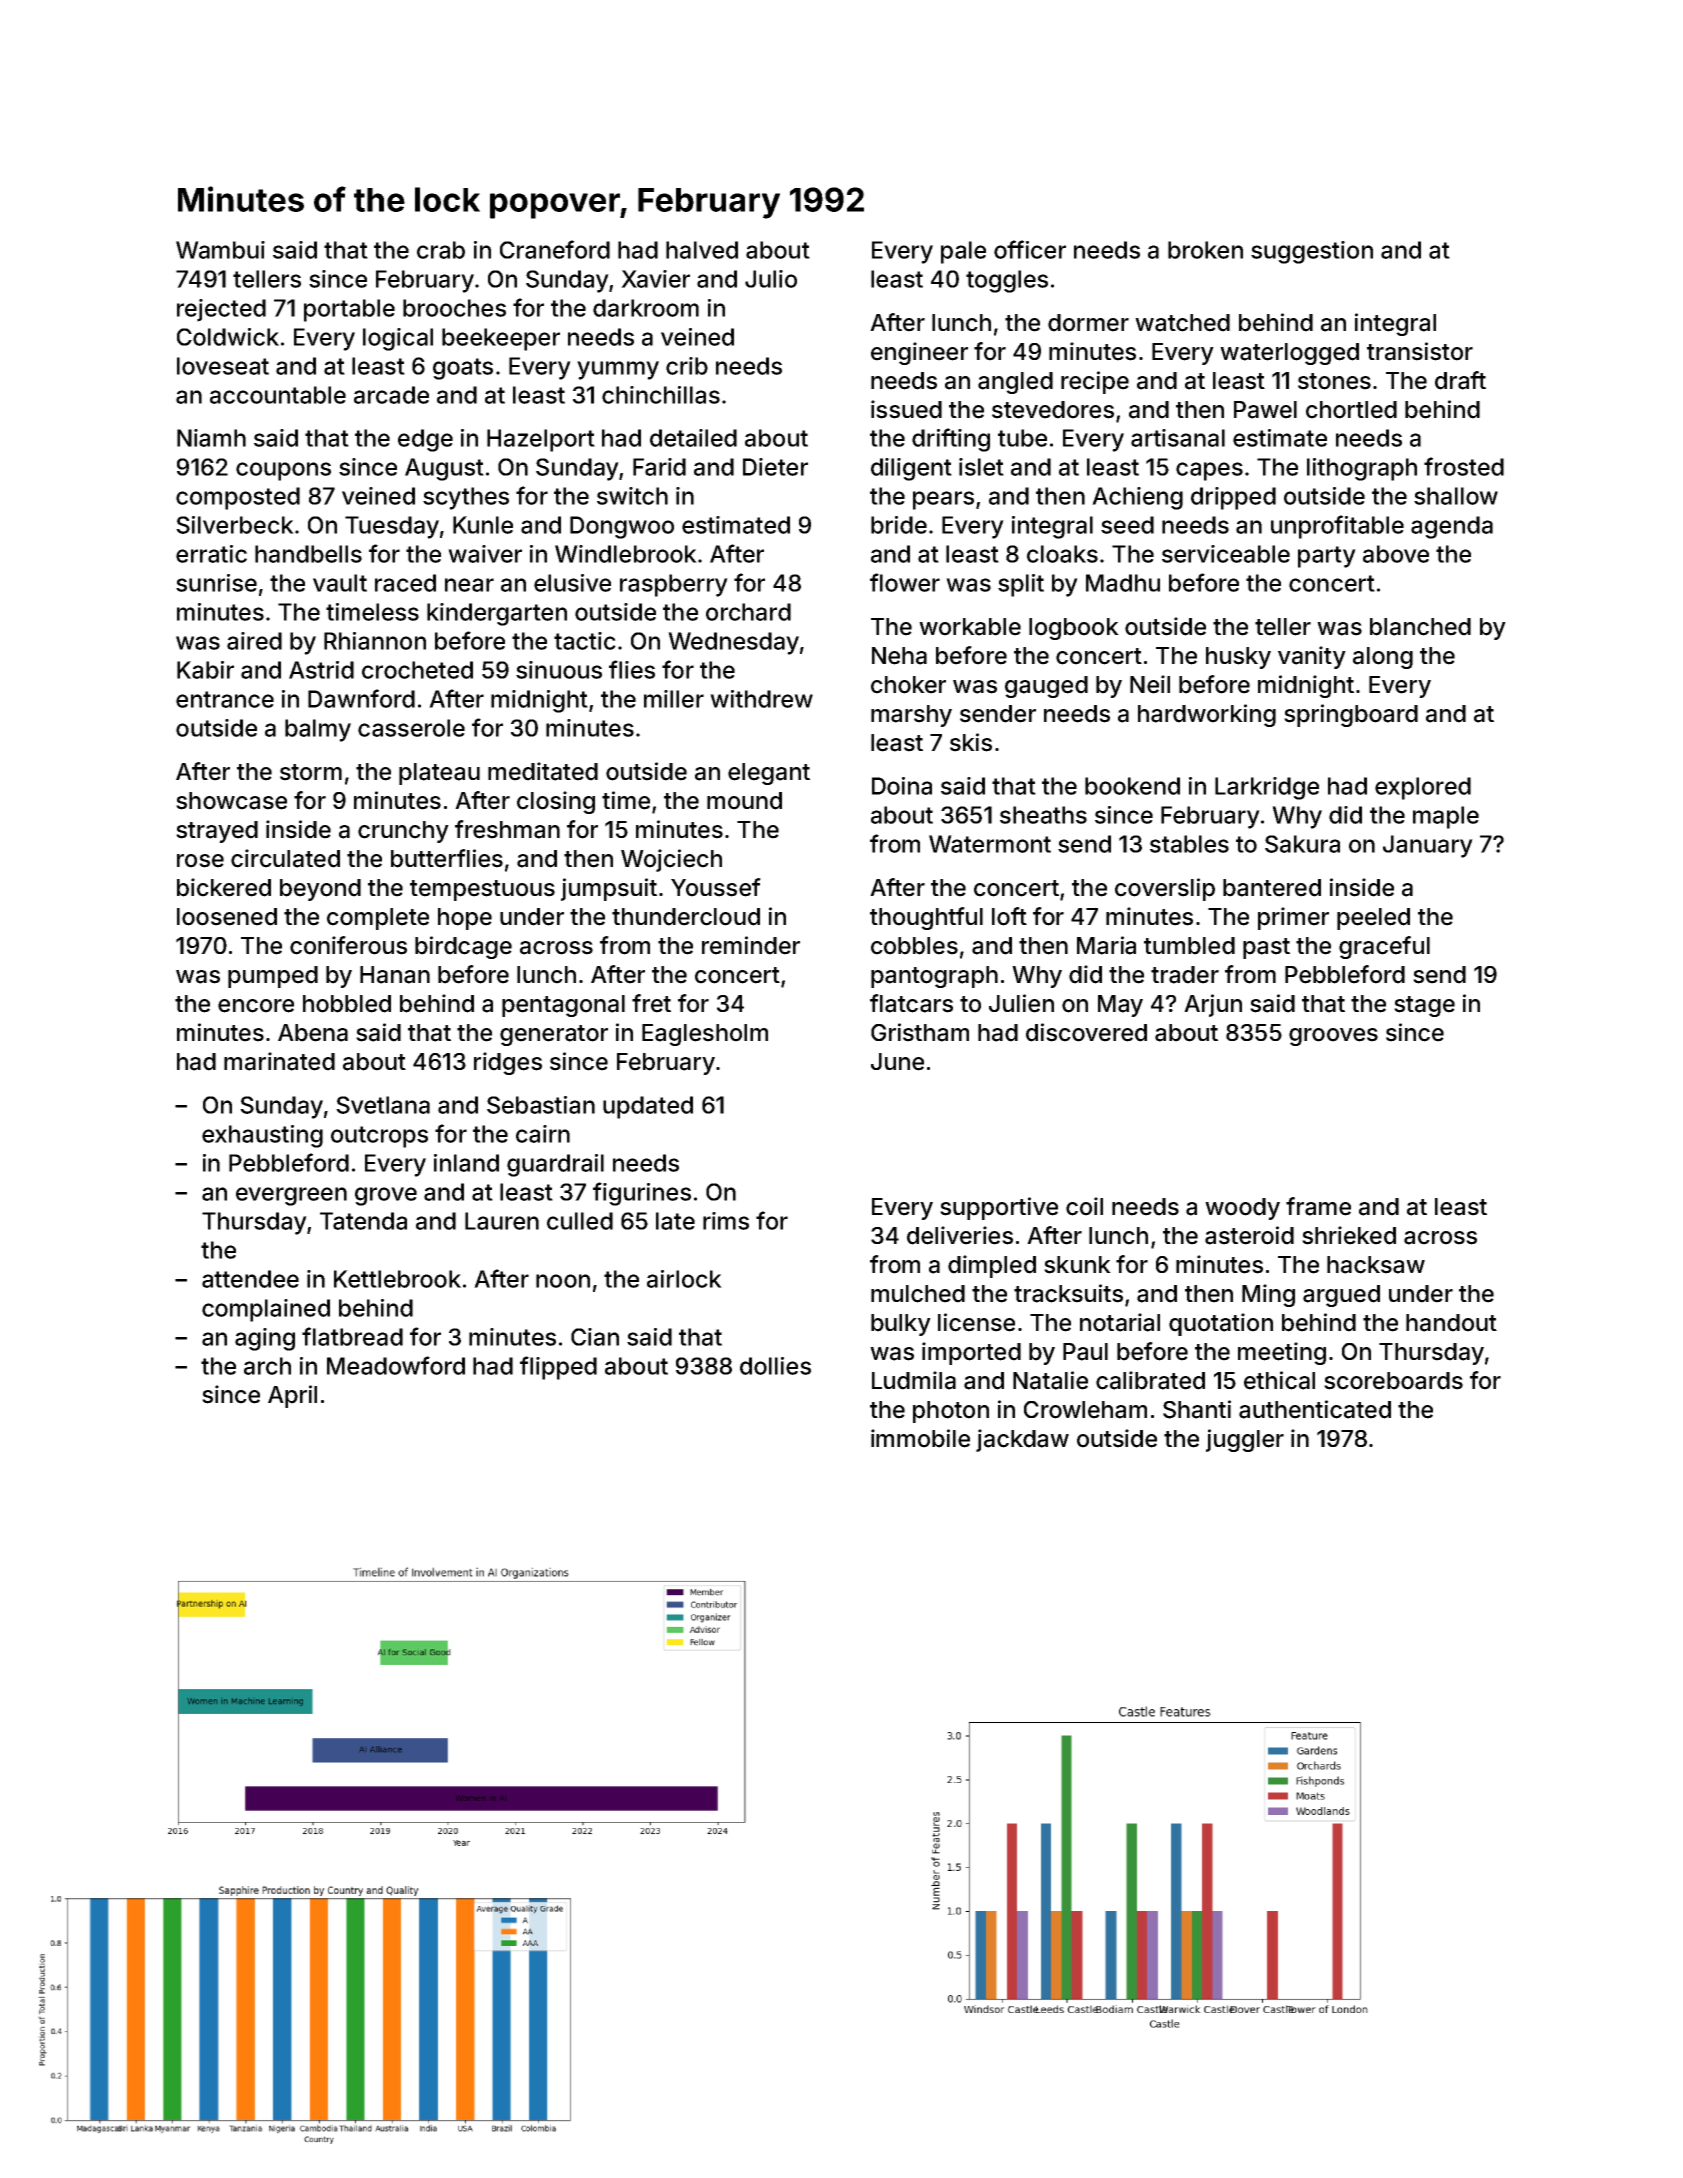  I want to click on issued, so click(906, 409).
